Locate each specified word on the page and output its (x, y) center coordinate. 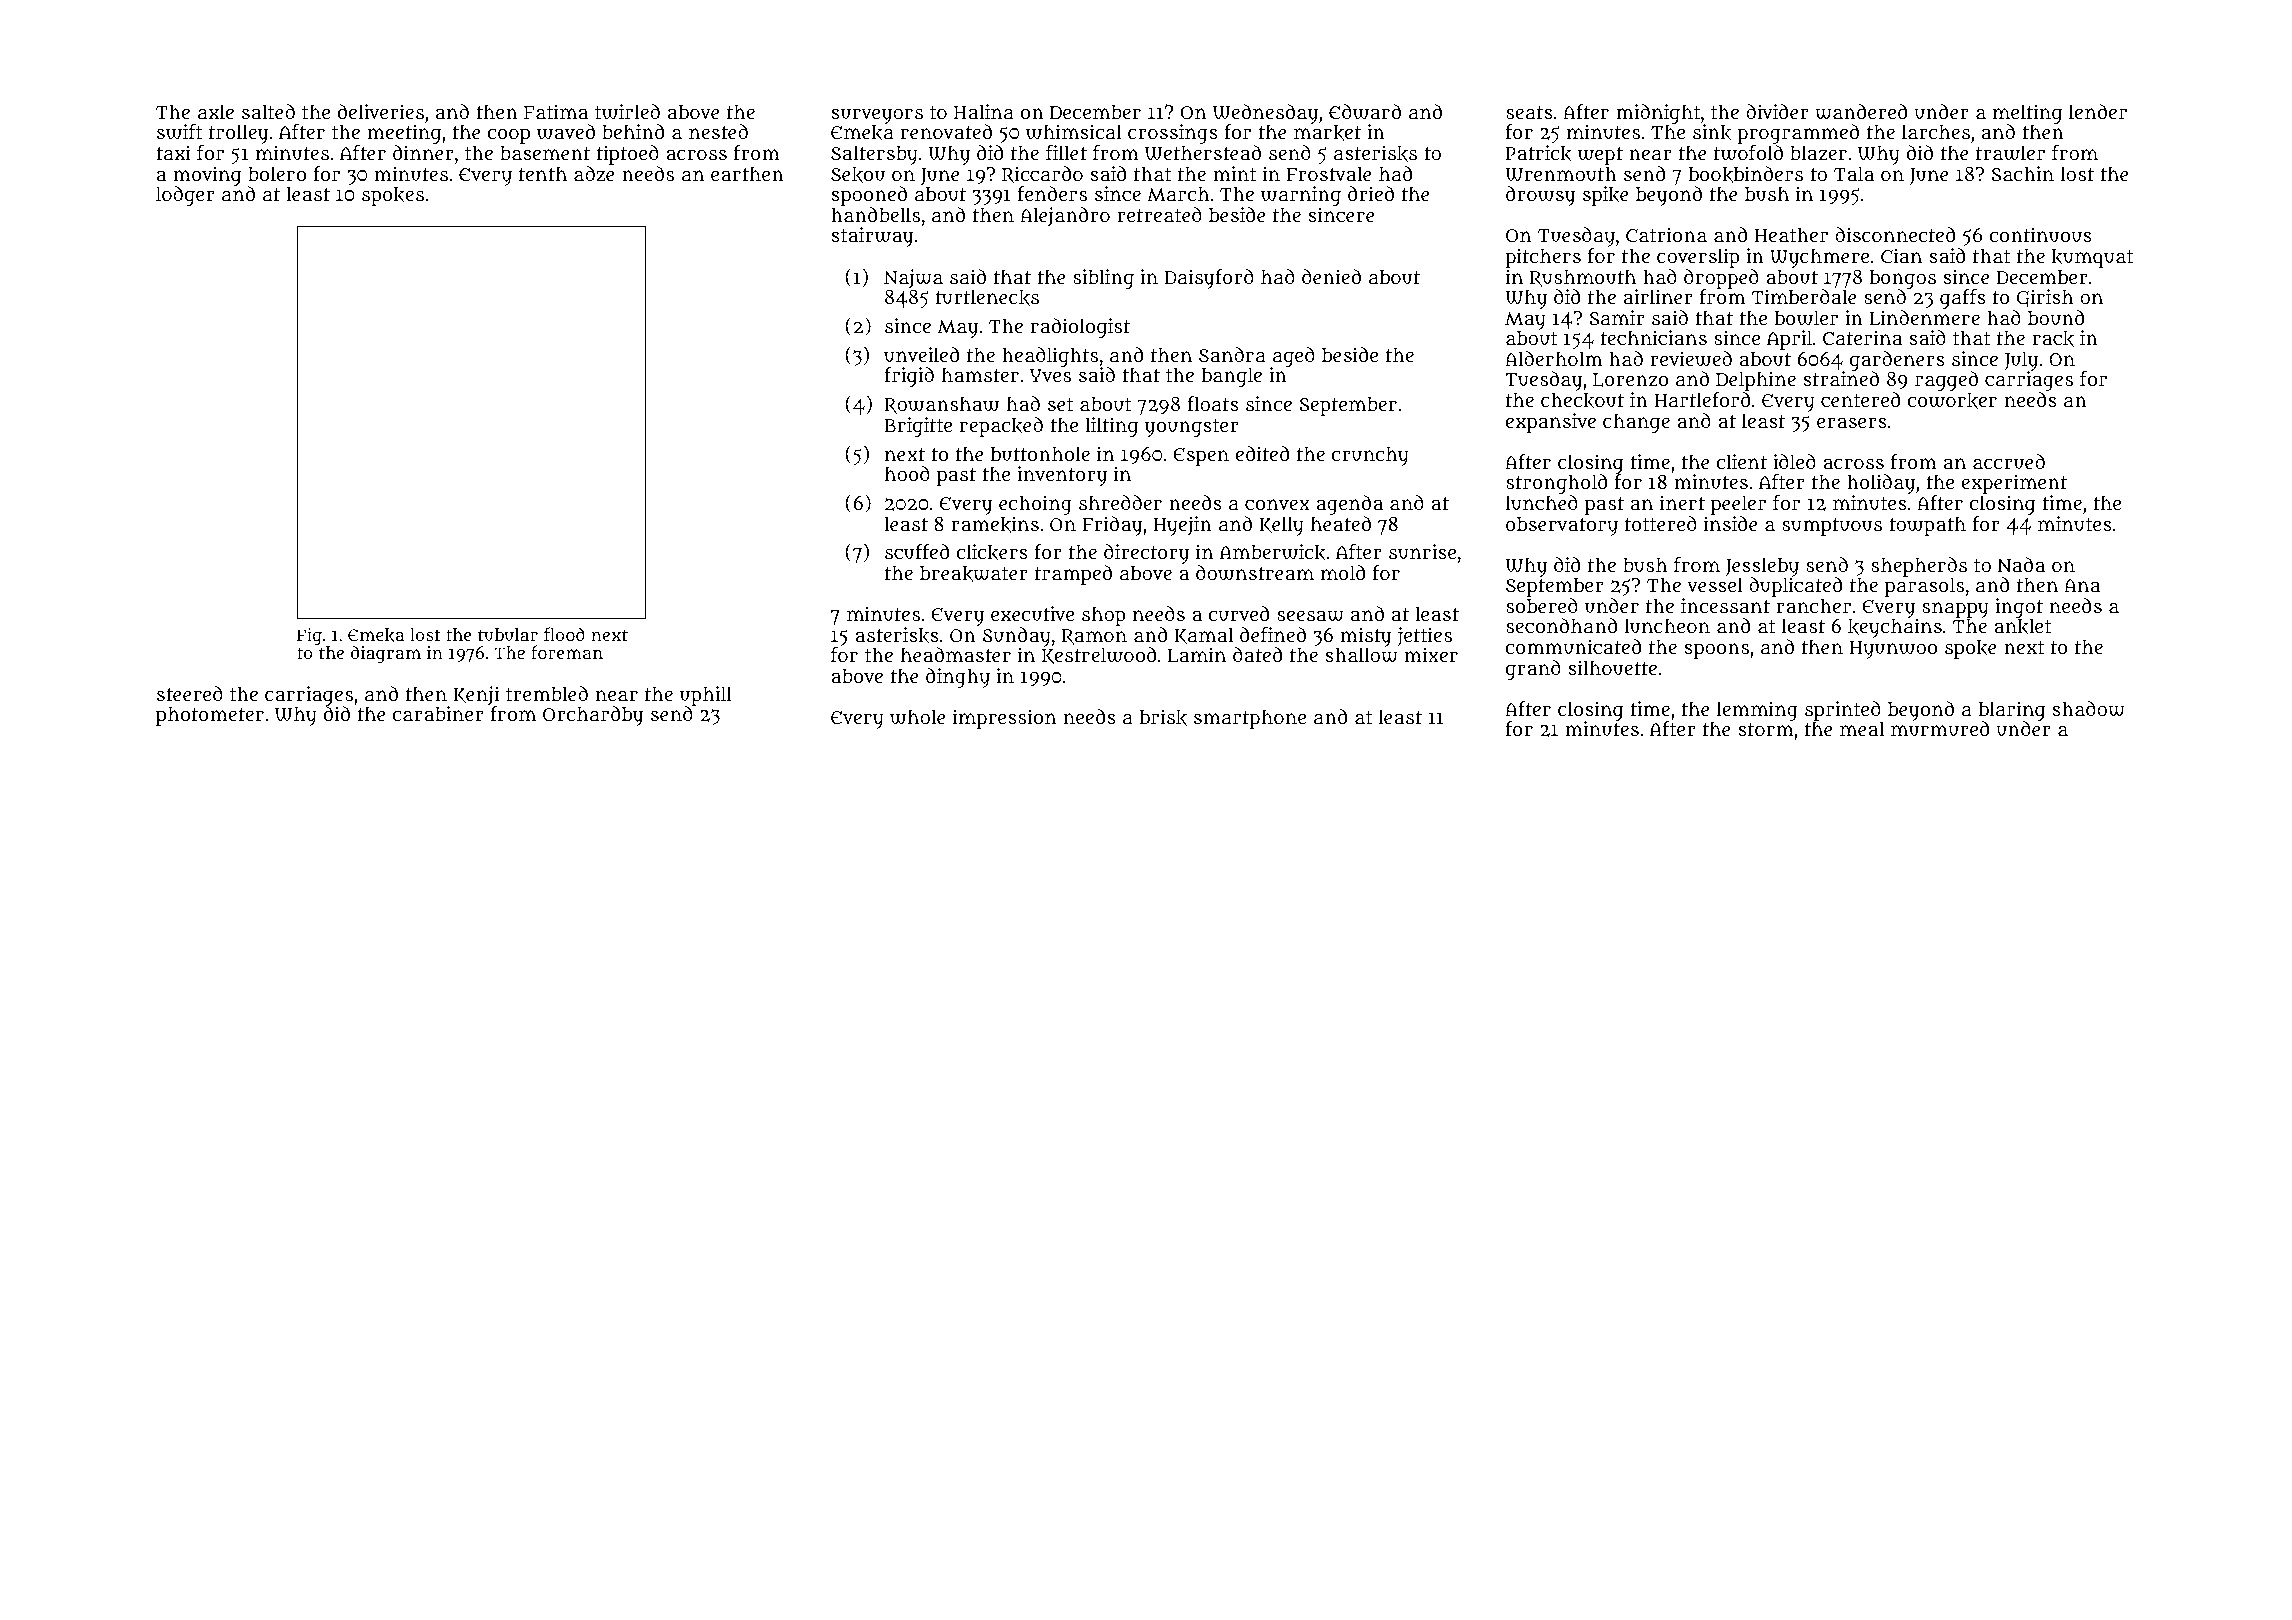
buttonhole (1040, 453)
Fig (309, 637)
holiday (1881, 484)
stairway (872, 237)
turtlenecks (987, 297)
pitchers (1543, 258)
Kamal (1204, 635)
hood (907, 473)
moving (207, 176)
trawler (2010, 153)
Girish (2045, 298)
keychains (1895, 628)
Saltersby (874, 155)
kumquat (2093, 258)
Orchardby (593, 716)
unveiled (921, 355)
